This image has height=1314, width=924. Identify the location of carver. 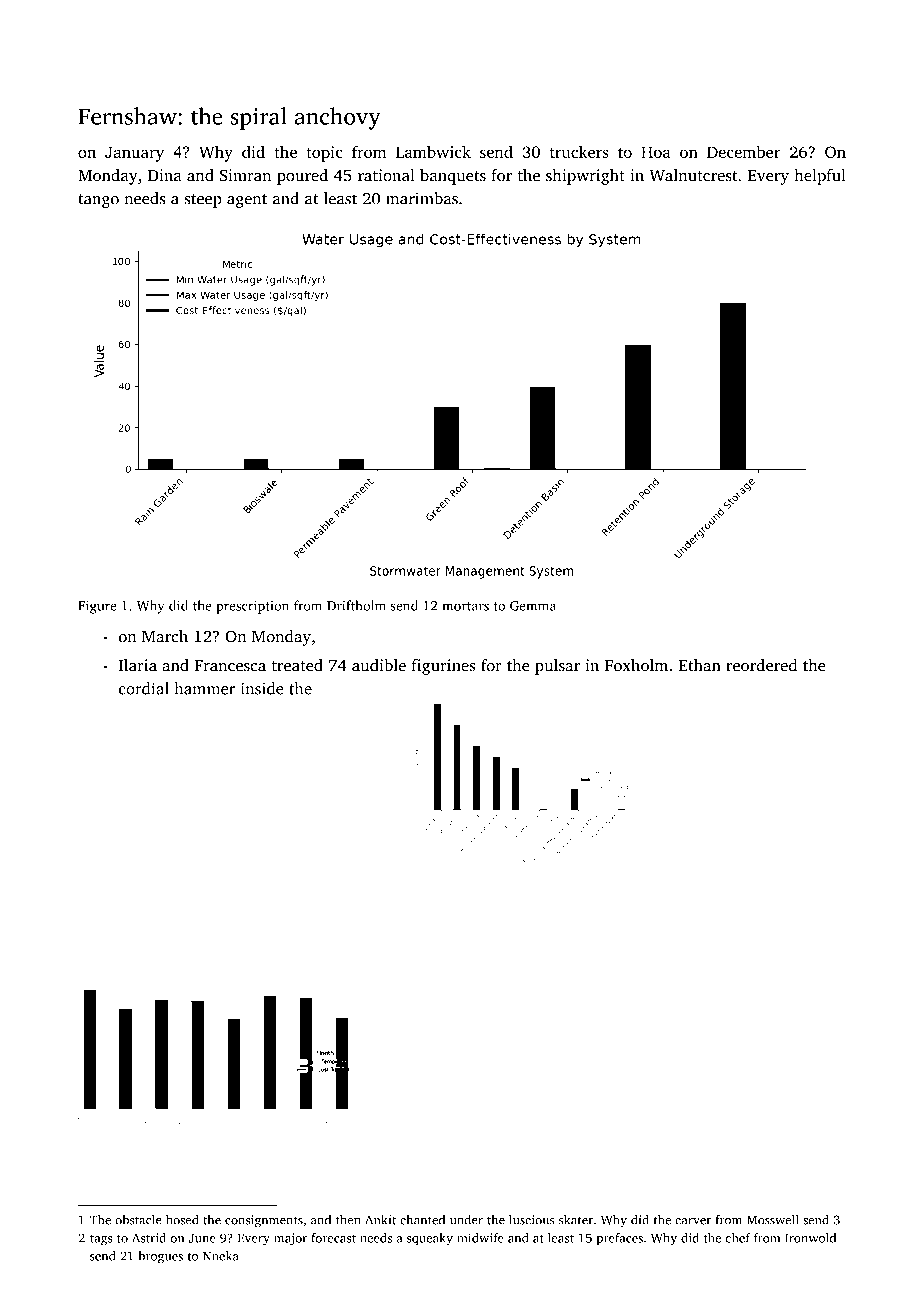
(693, 1221).
